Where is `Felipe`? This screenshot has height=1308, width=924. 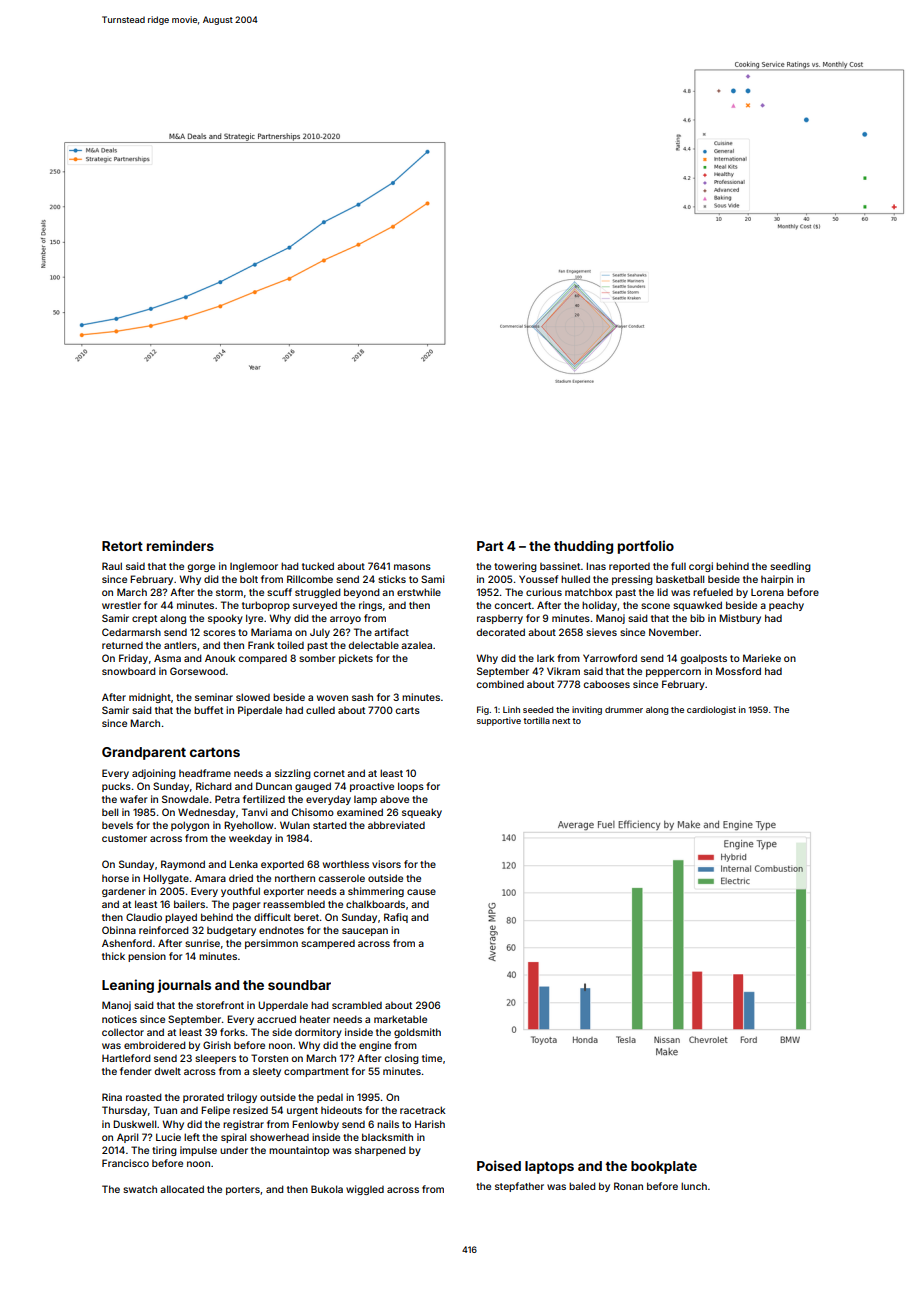
Felipe is located at coordinates (215, 1111).
